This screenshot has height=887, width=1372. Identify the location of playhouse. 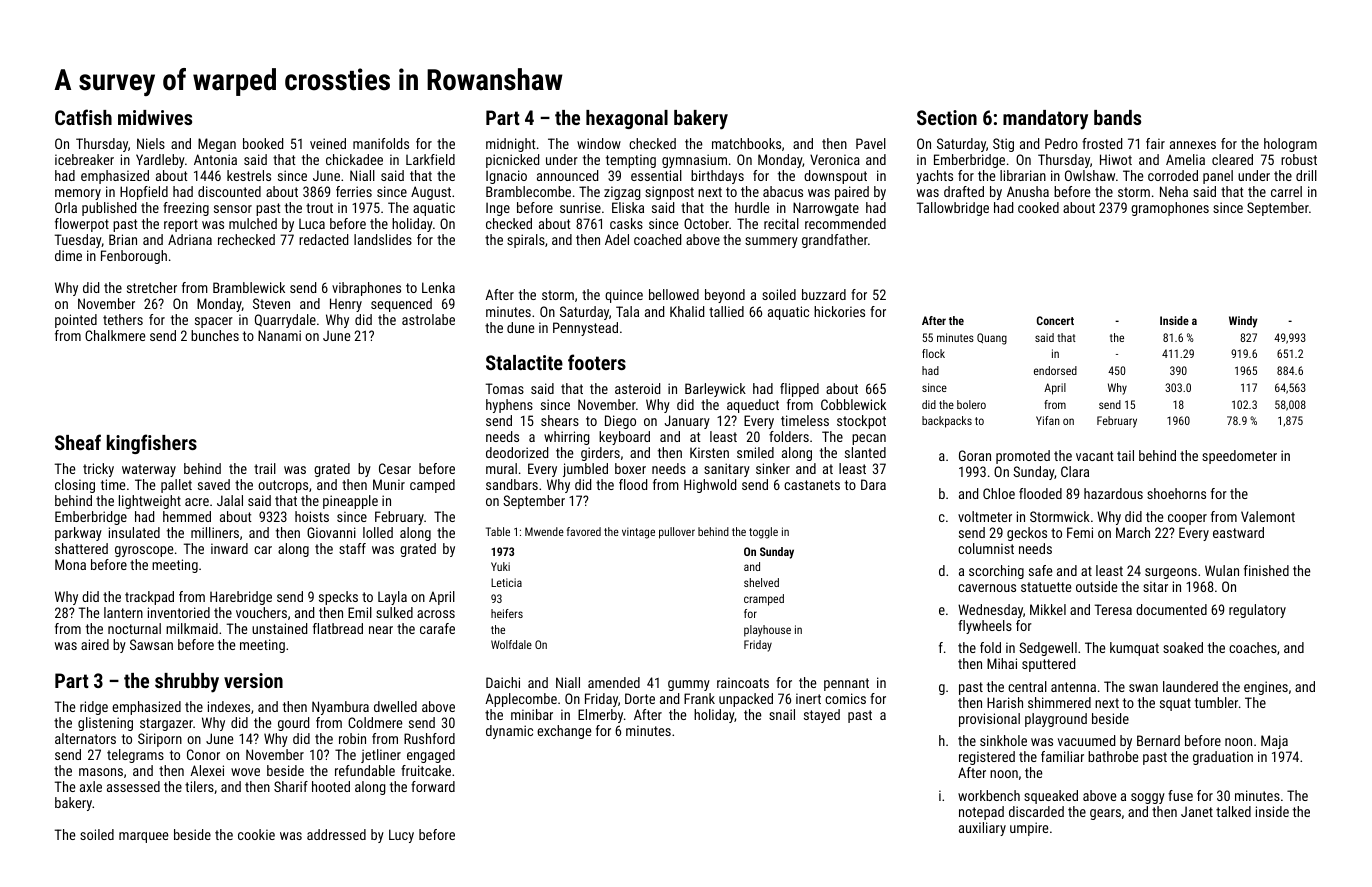
(767, 631).
